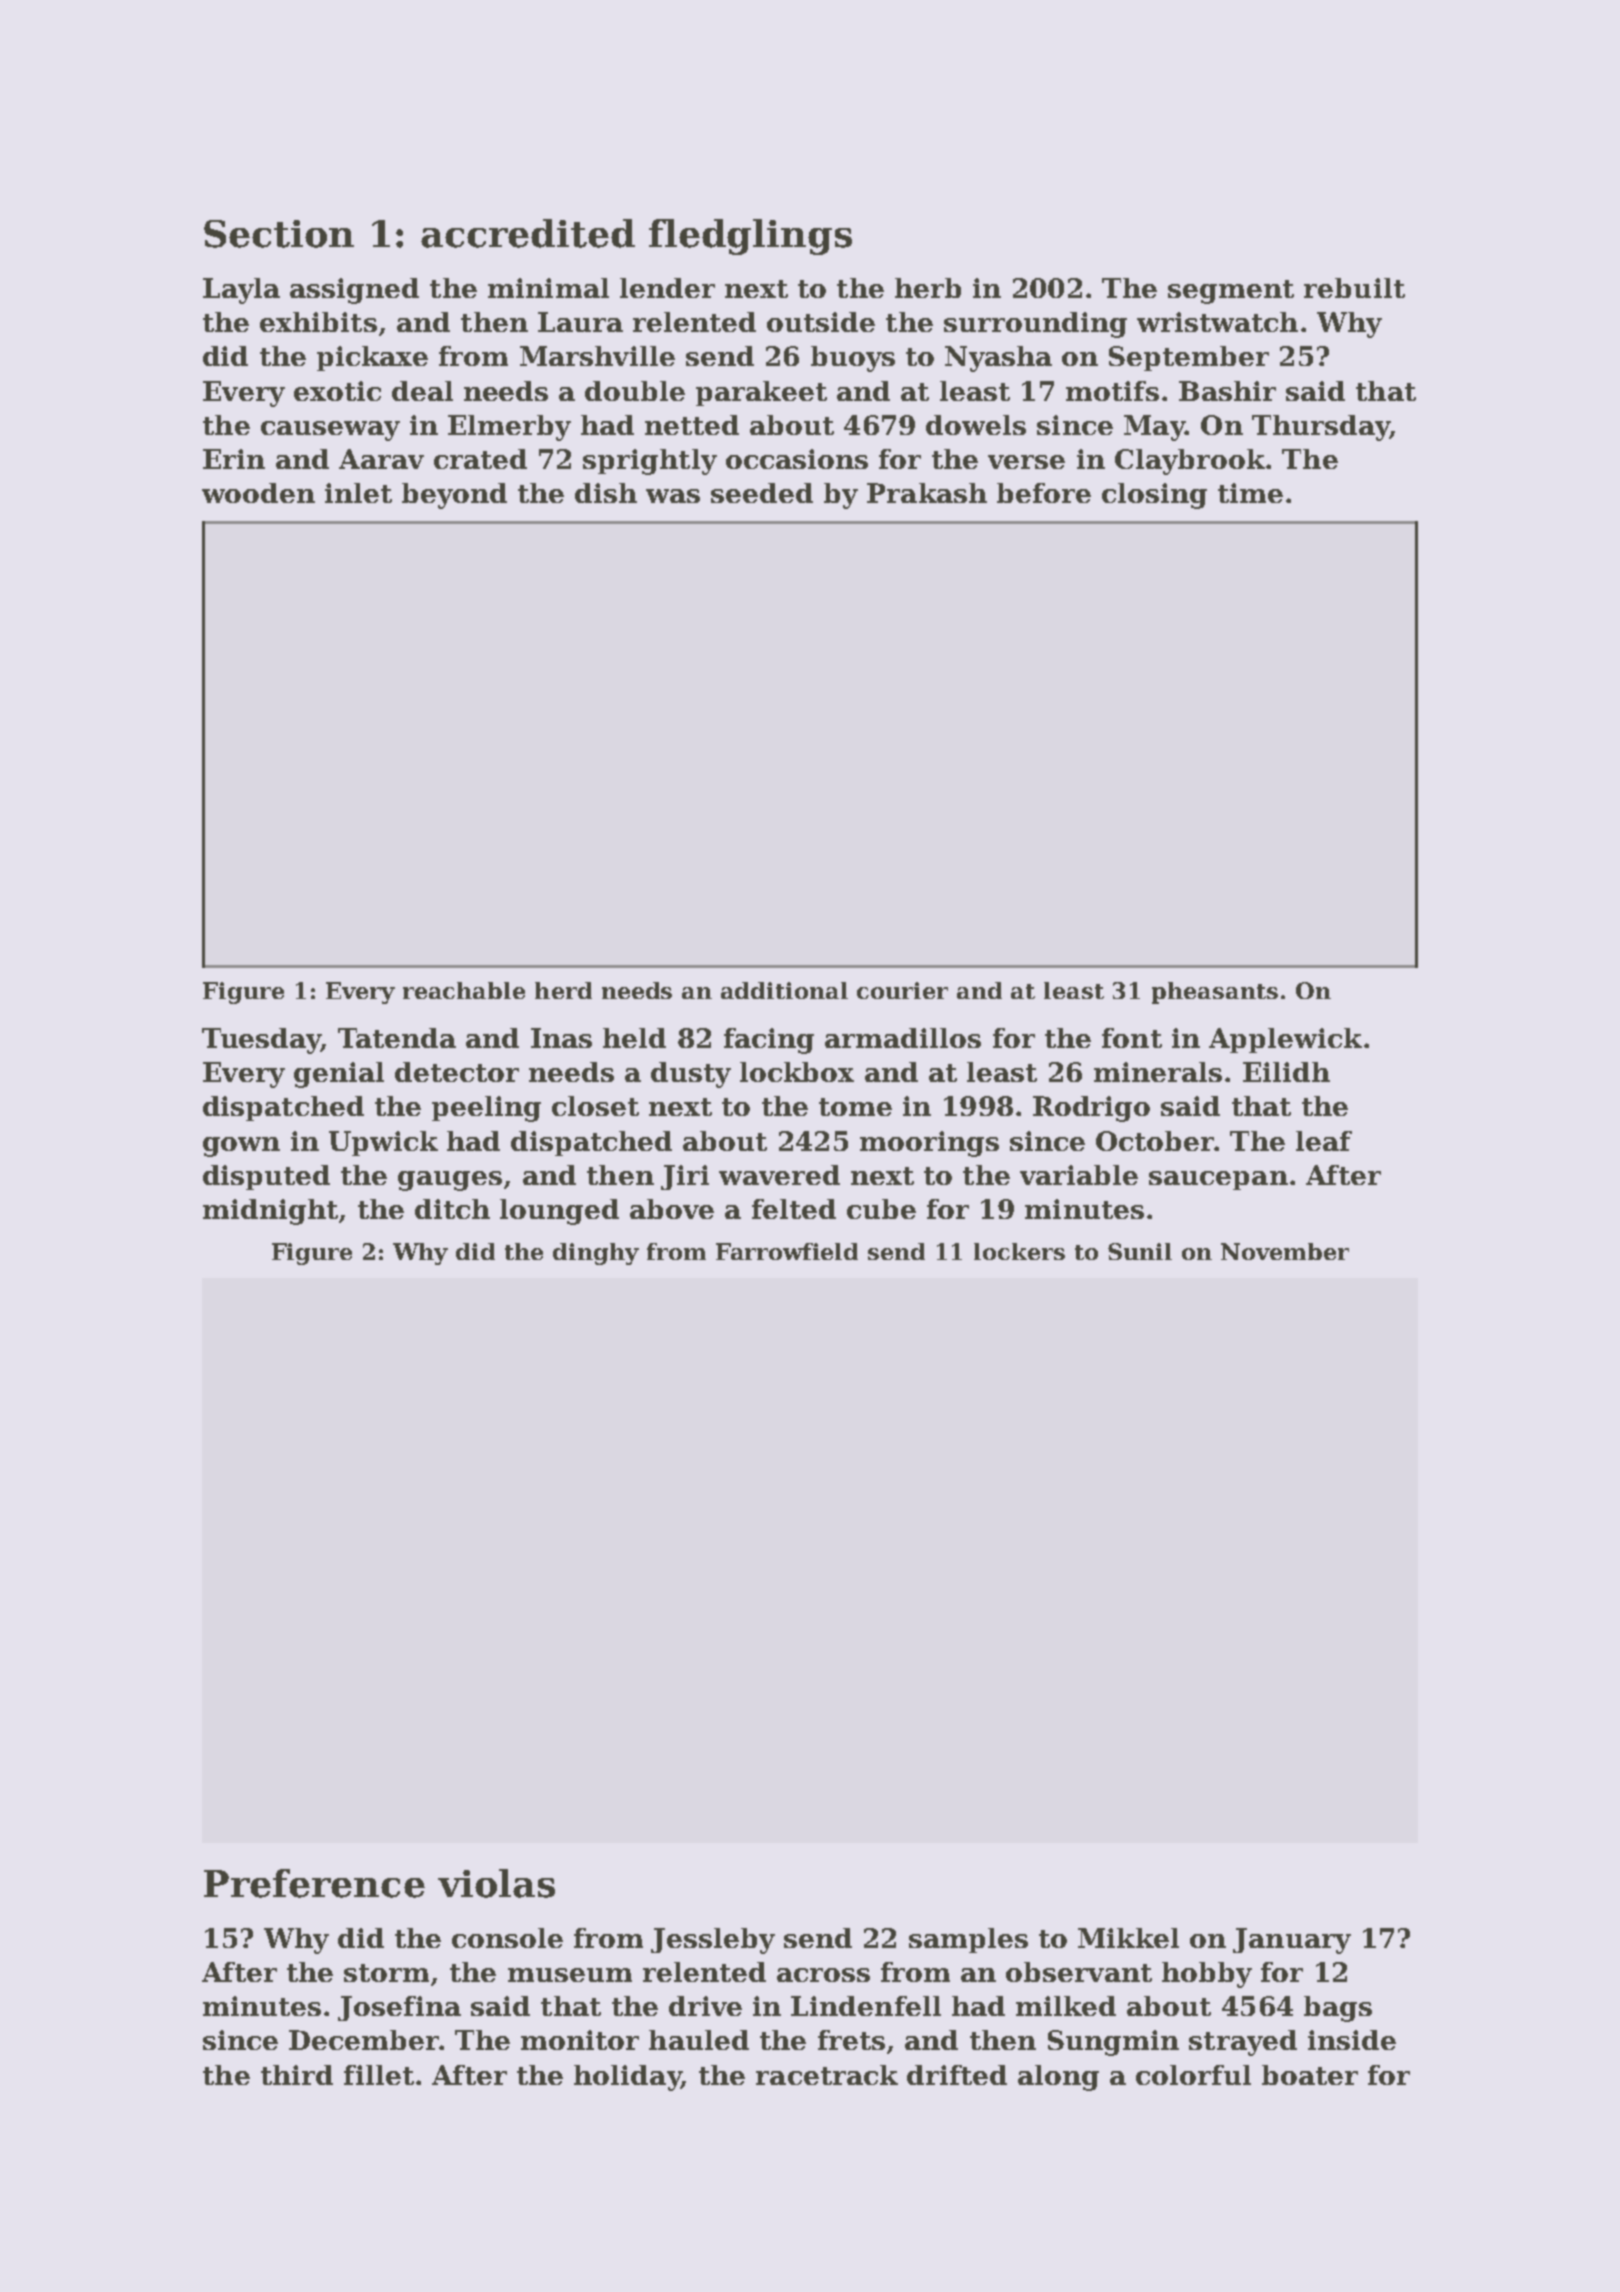 Image resolution: width=1620 pixels, height=2292 pixels. What do you see at coordinates (1128, 1938) in the image?
I see `Mikkel` at bounding box center [1128, 1938].
